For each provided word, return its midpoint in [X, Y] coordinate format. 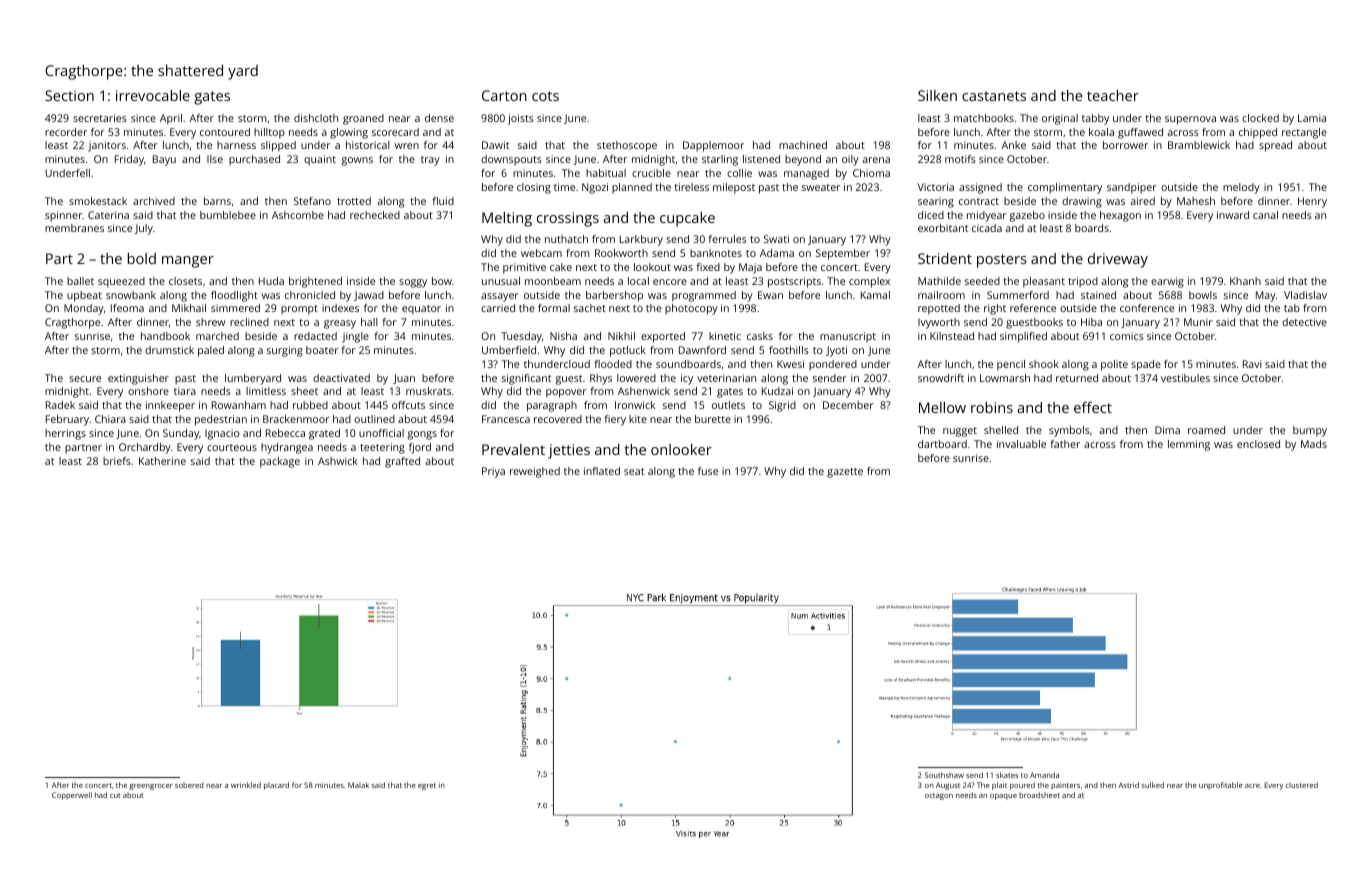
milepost [734, 188]
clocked [1260, 118]
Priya [493, 472]
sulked [1153, 785]
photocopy [691, 309]
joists [521, 119]
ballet [80, 281]
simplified [1023, 337]
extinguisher [138, 379]
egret [427, 786]
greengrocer [151, 787]
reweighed [535, 472]
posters [1002, 261]
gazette [845, 473]
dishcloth [316, 118]
